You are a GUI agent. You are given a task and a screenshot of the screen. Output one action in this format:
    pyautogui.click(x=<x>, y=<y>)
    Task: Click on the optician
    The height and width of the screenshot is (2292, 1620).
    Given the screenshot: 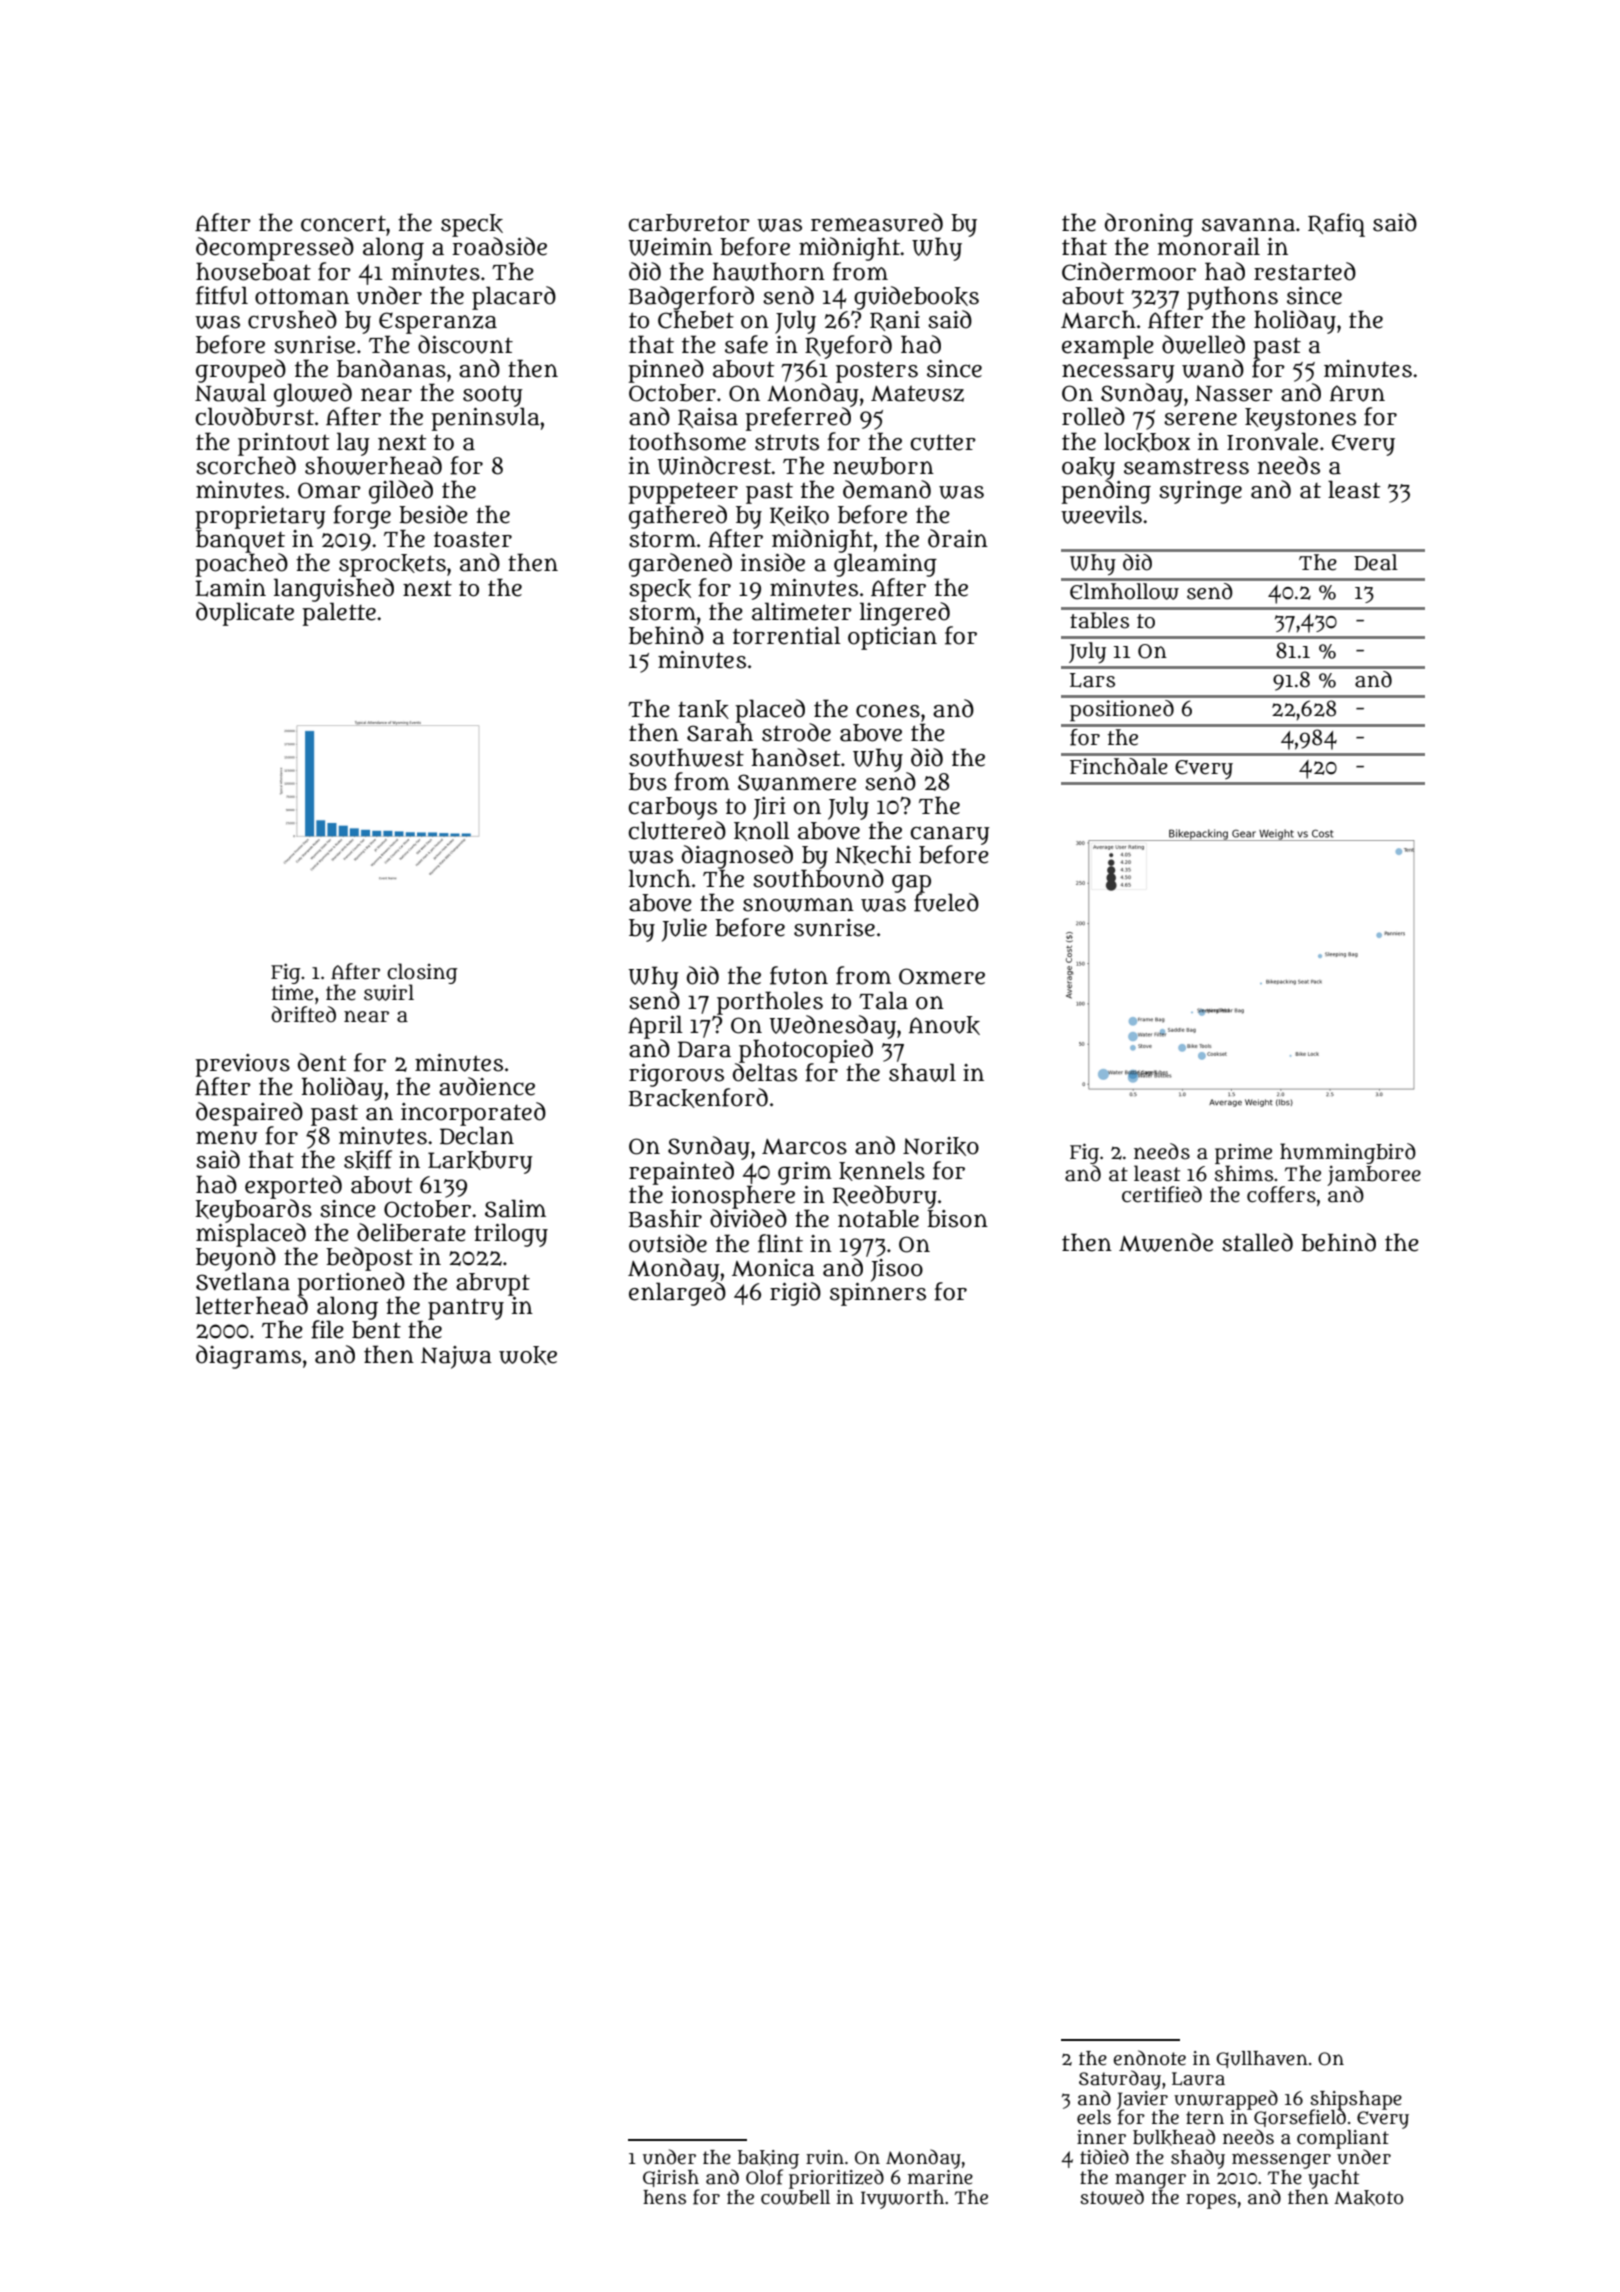 What is the action you would take?
    pyautogui.click(x=892, y=638)
